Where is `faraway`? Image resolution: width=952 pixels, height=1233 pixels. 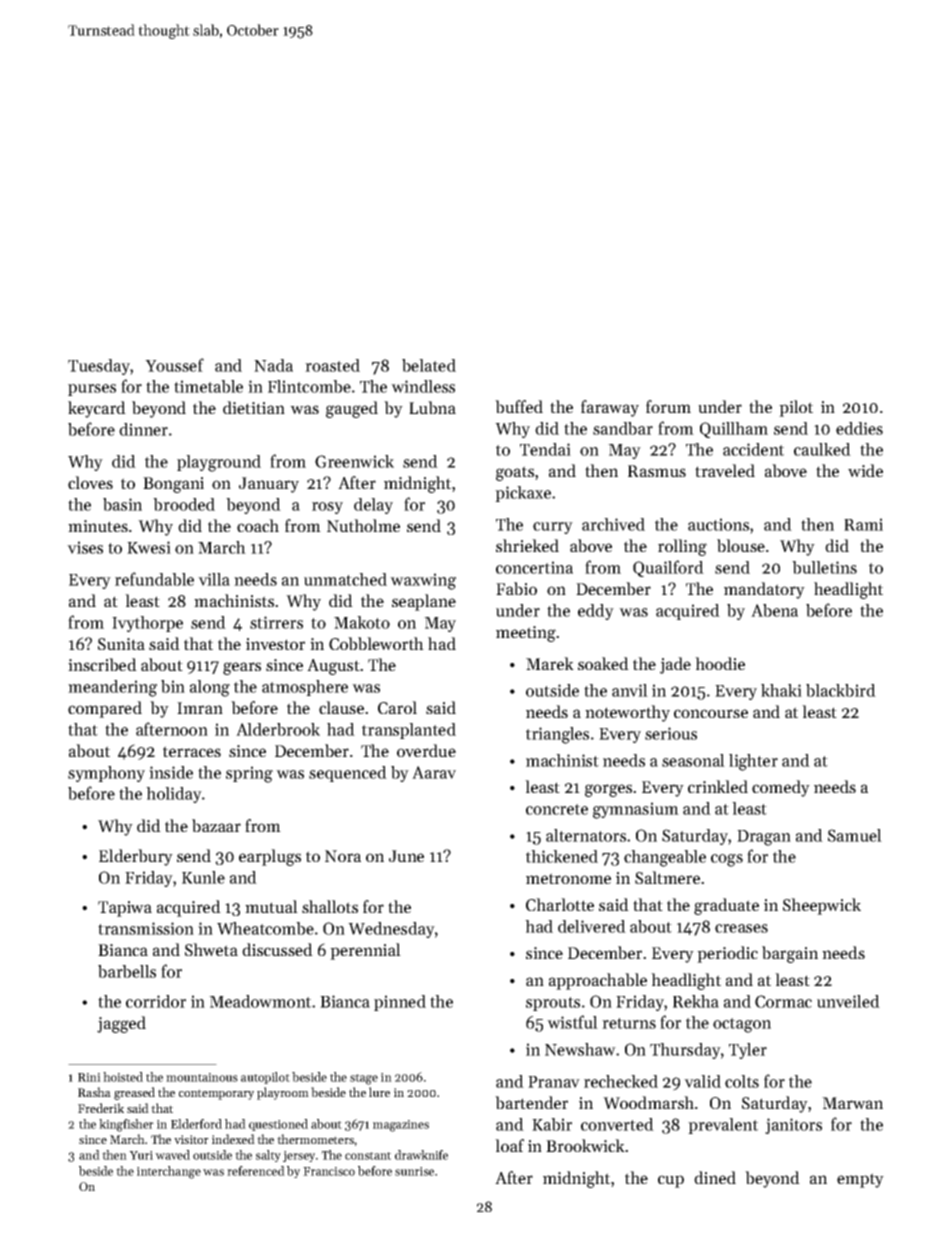
faraway is located at coordinates (610, 408).
